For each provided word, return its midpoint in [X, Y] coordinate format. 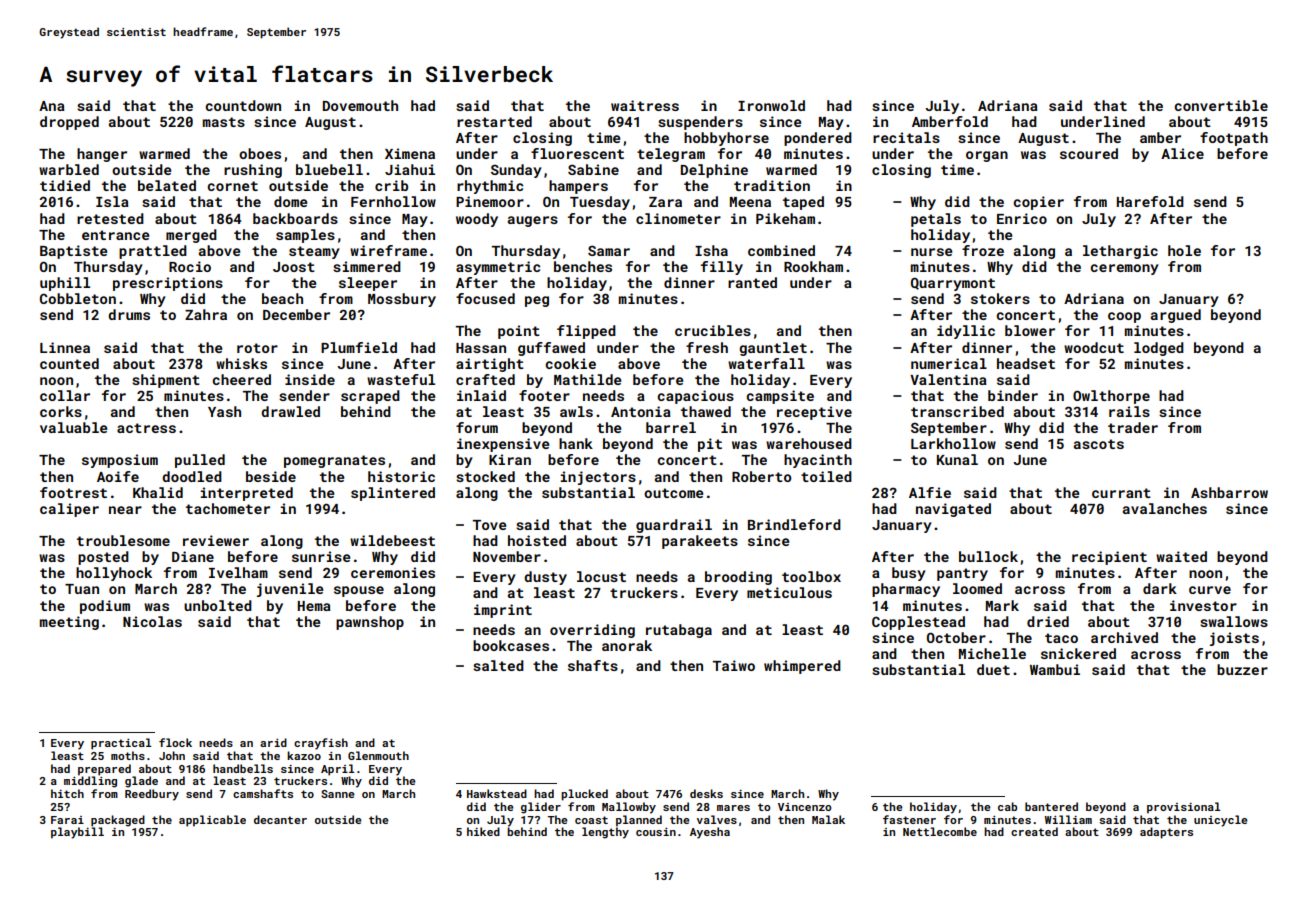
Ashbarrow [1229, 492]
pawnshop [370, 623]
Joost [294, 267]
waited [1181, 556]
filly [722, 268]
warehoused [809, 443]
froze [983, 250]
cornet [232, 186]
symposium [120, 461]
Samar [609, 250]
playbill [77, 833]
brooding [738, 578]
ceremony [1124, 269]
